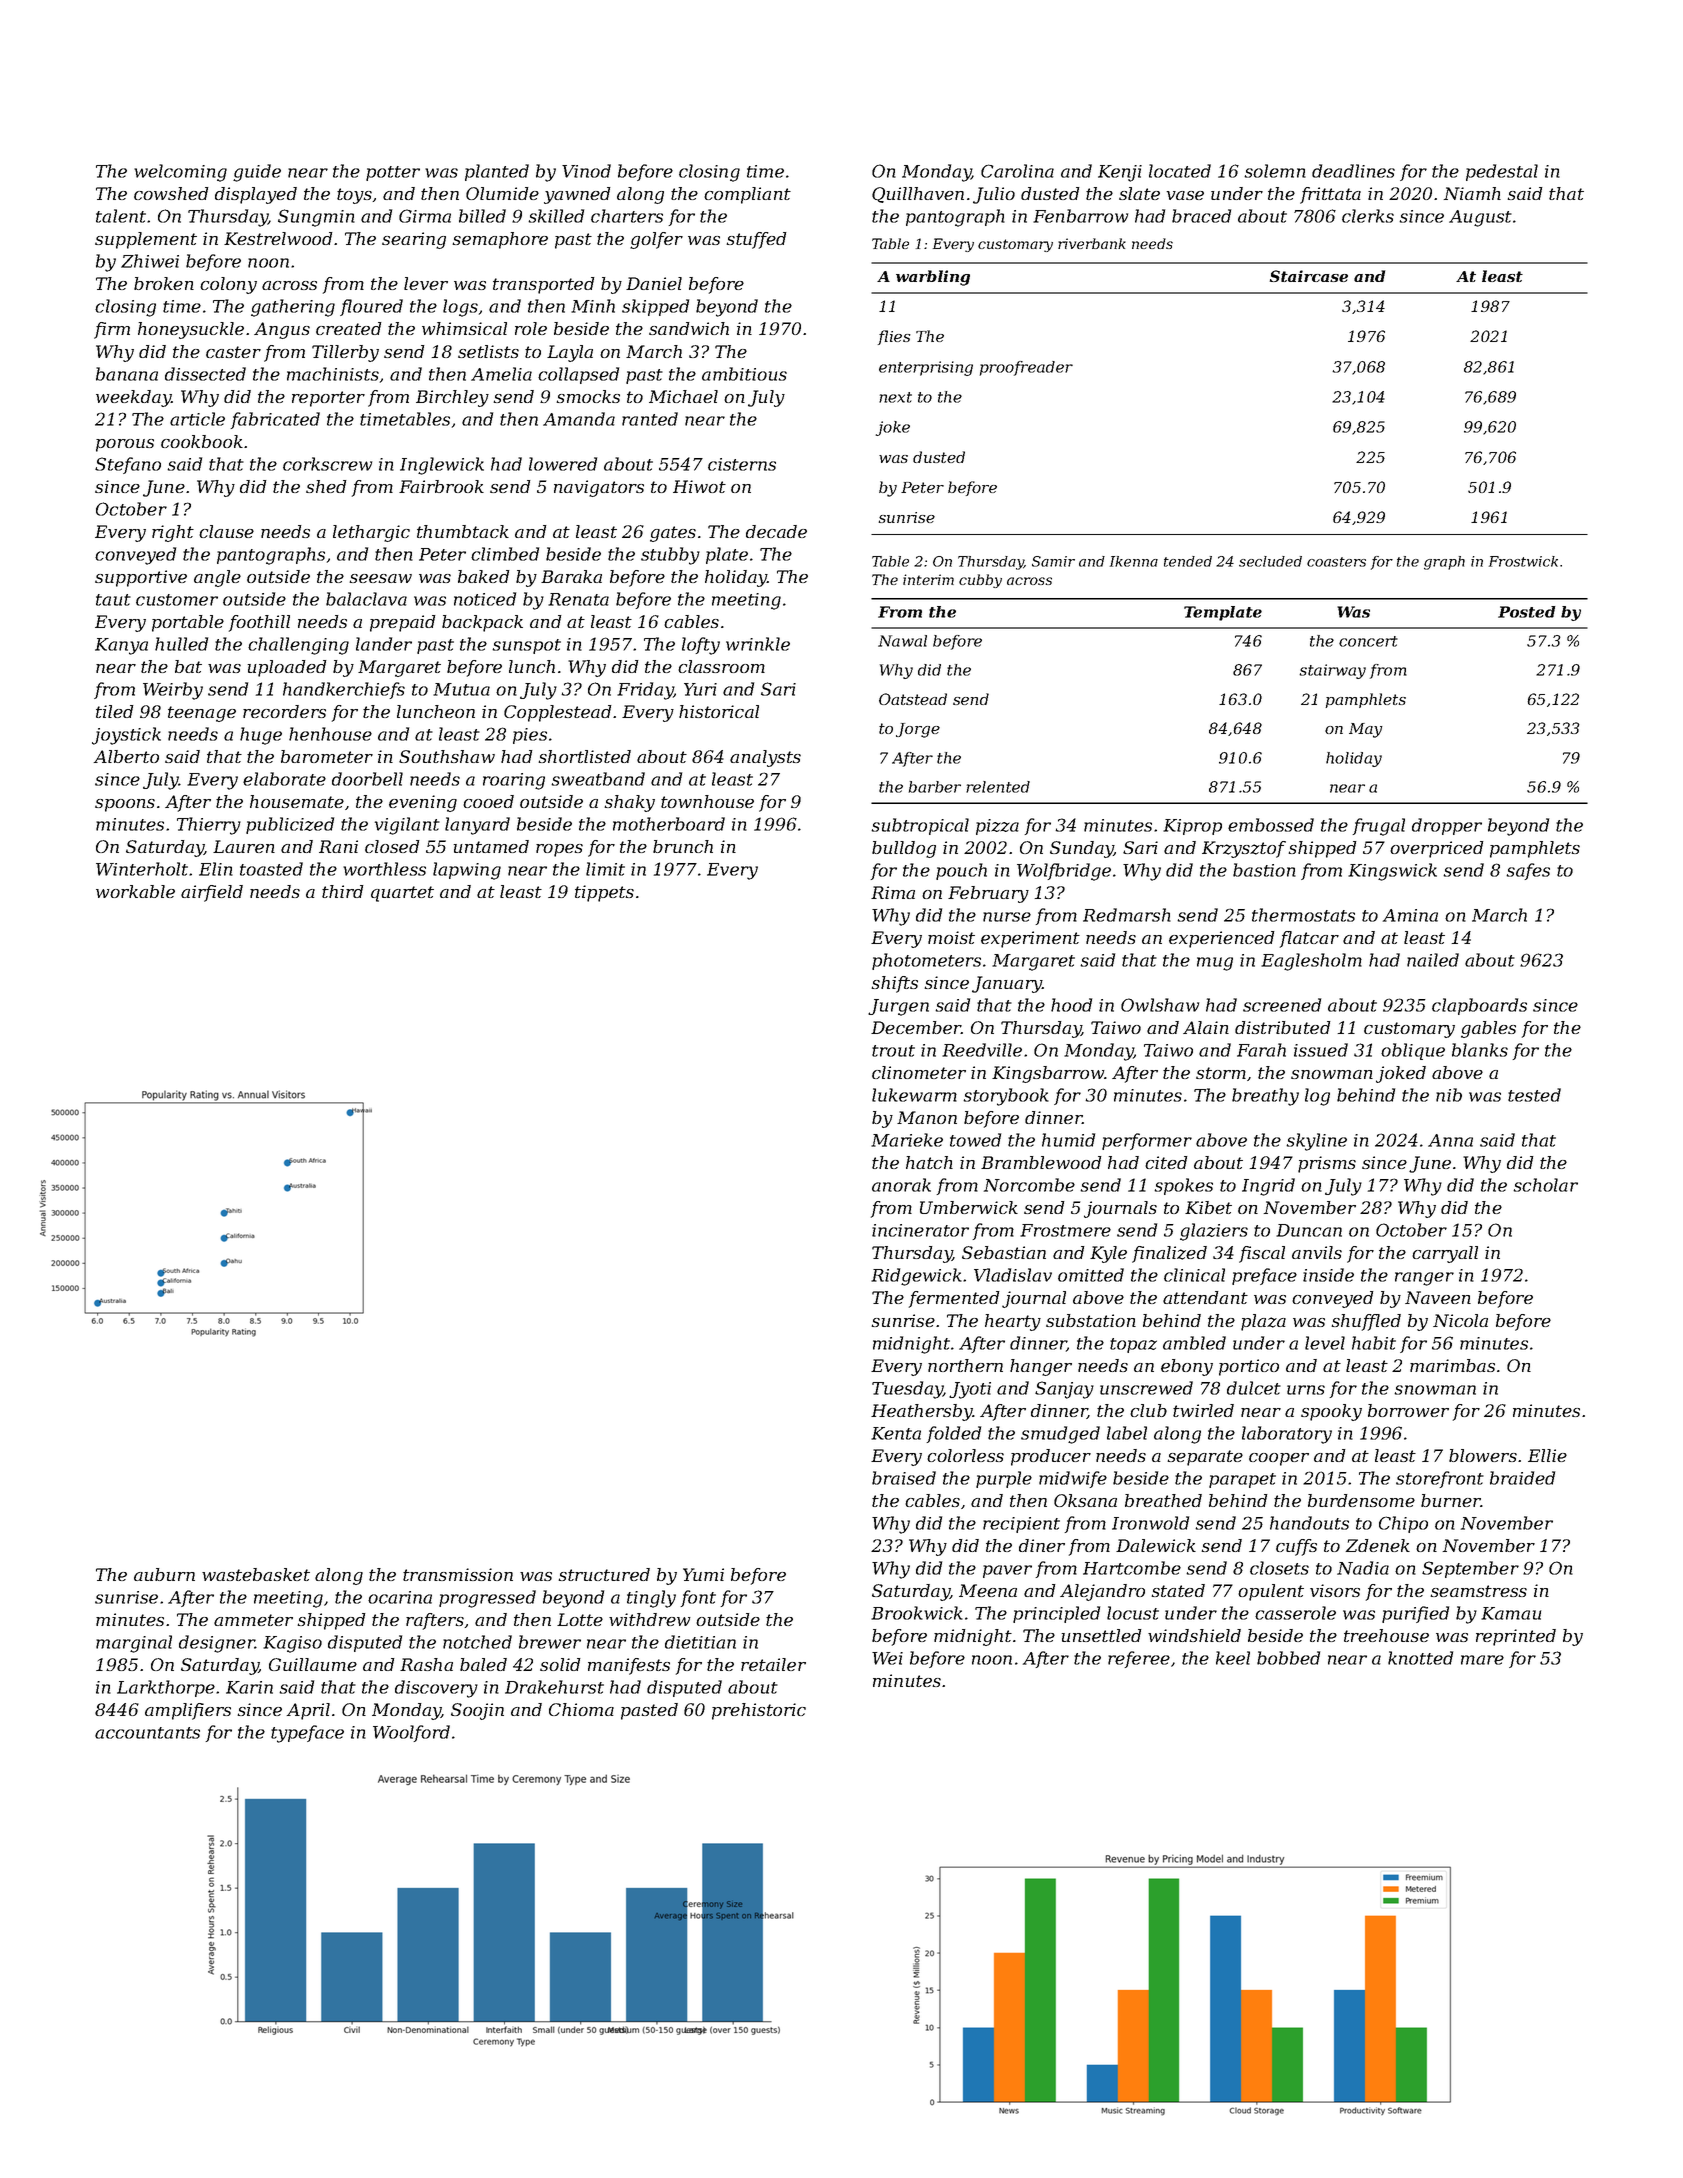 This page has width=1683, height=2178. What do you see at coordinates (902, 641) in the page?
I see `Nawal` at bounding box center [902, 641].
